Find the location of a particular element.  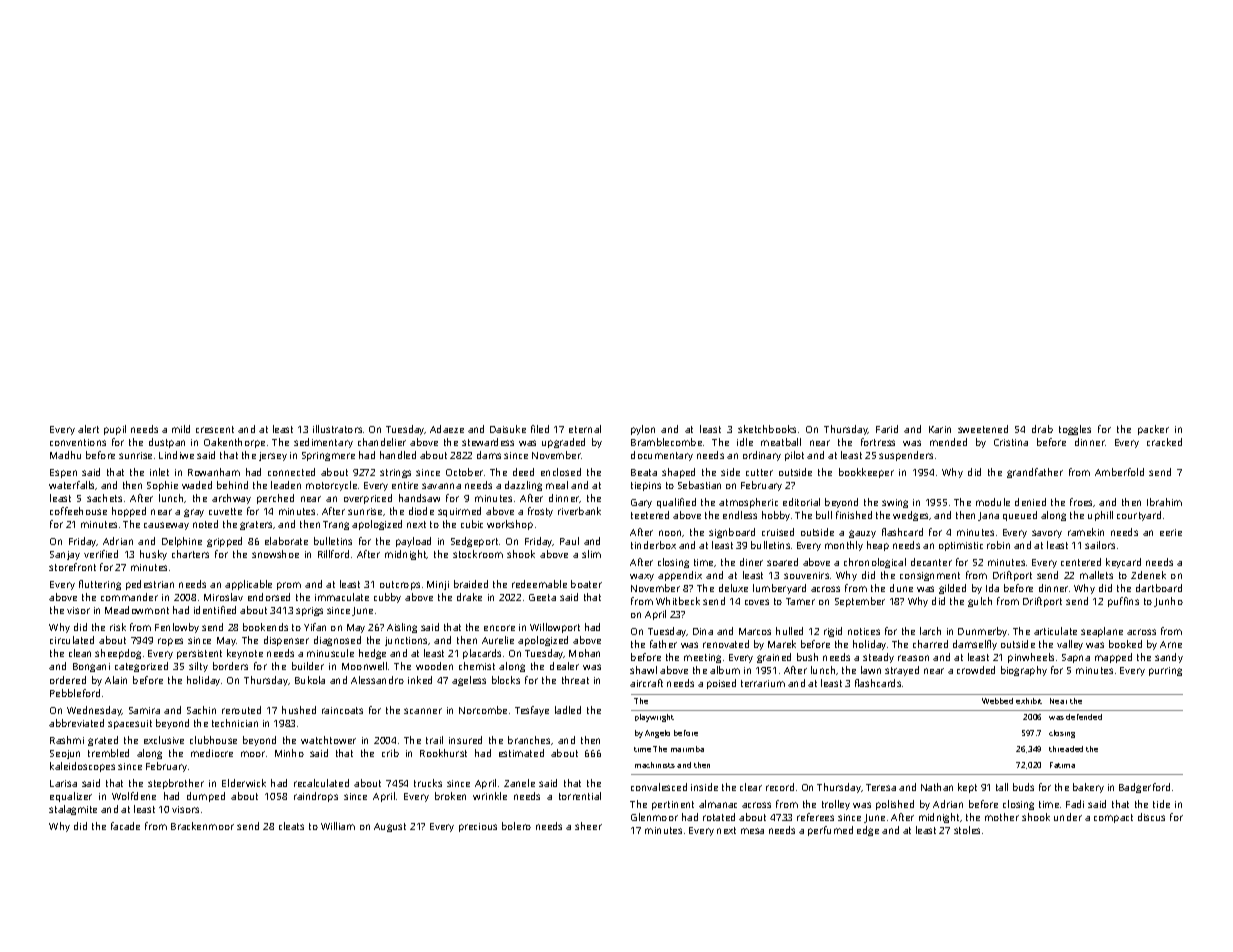

decanter is located at coordinates (931, 562).
